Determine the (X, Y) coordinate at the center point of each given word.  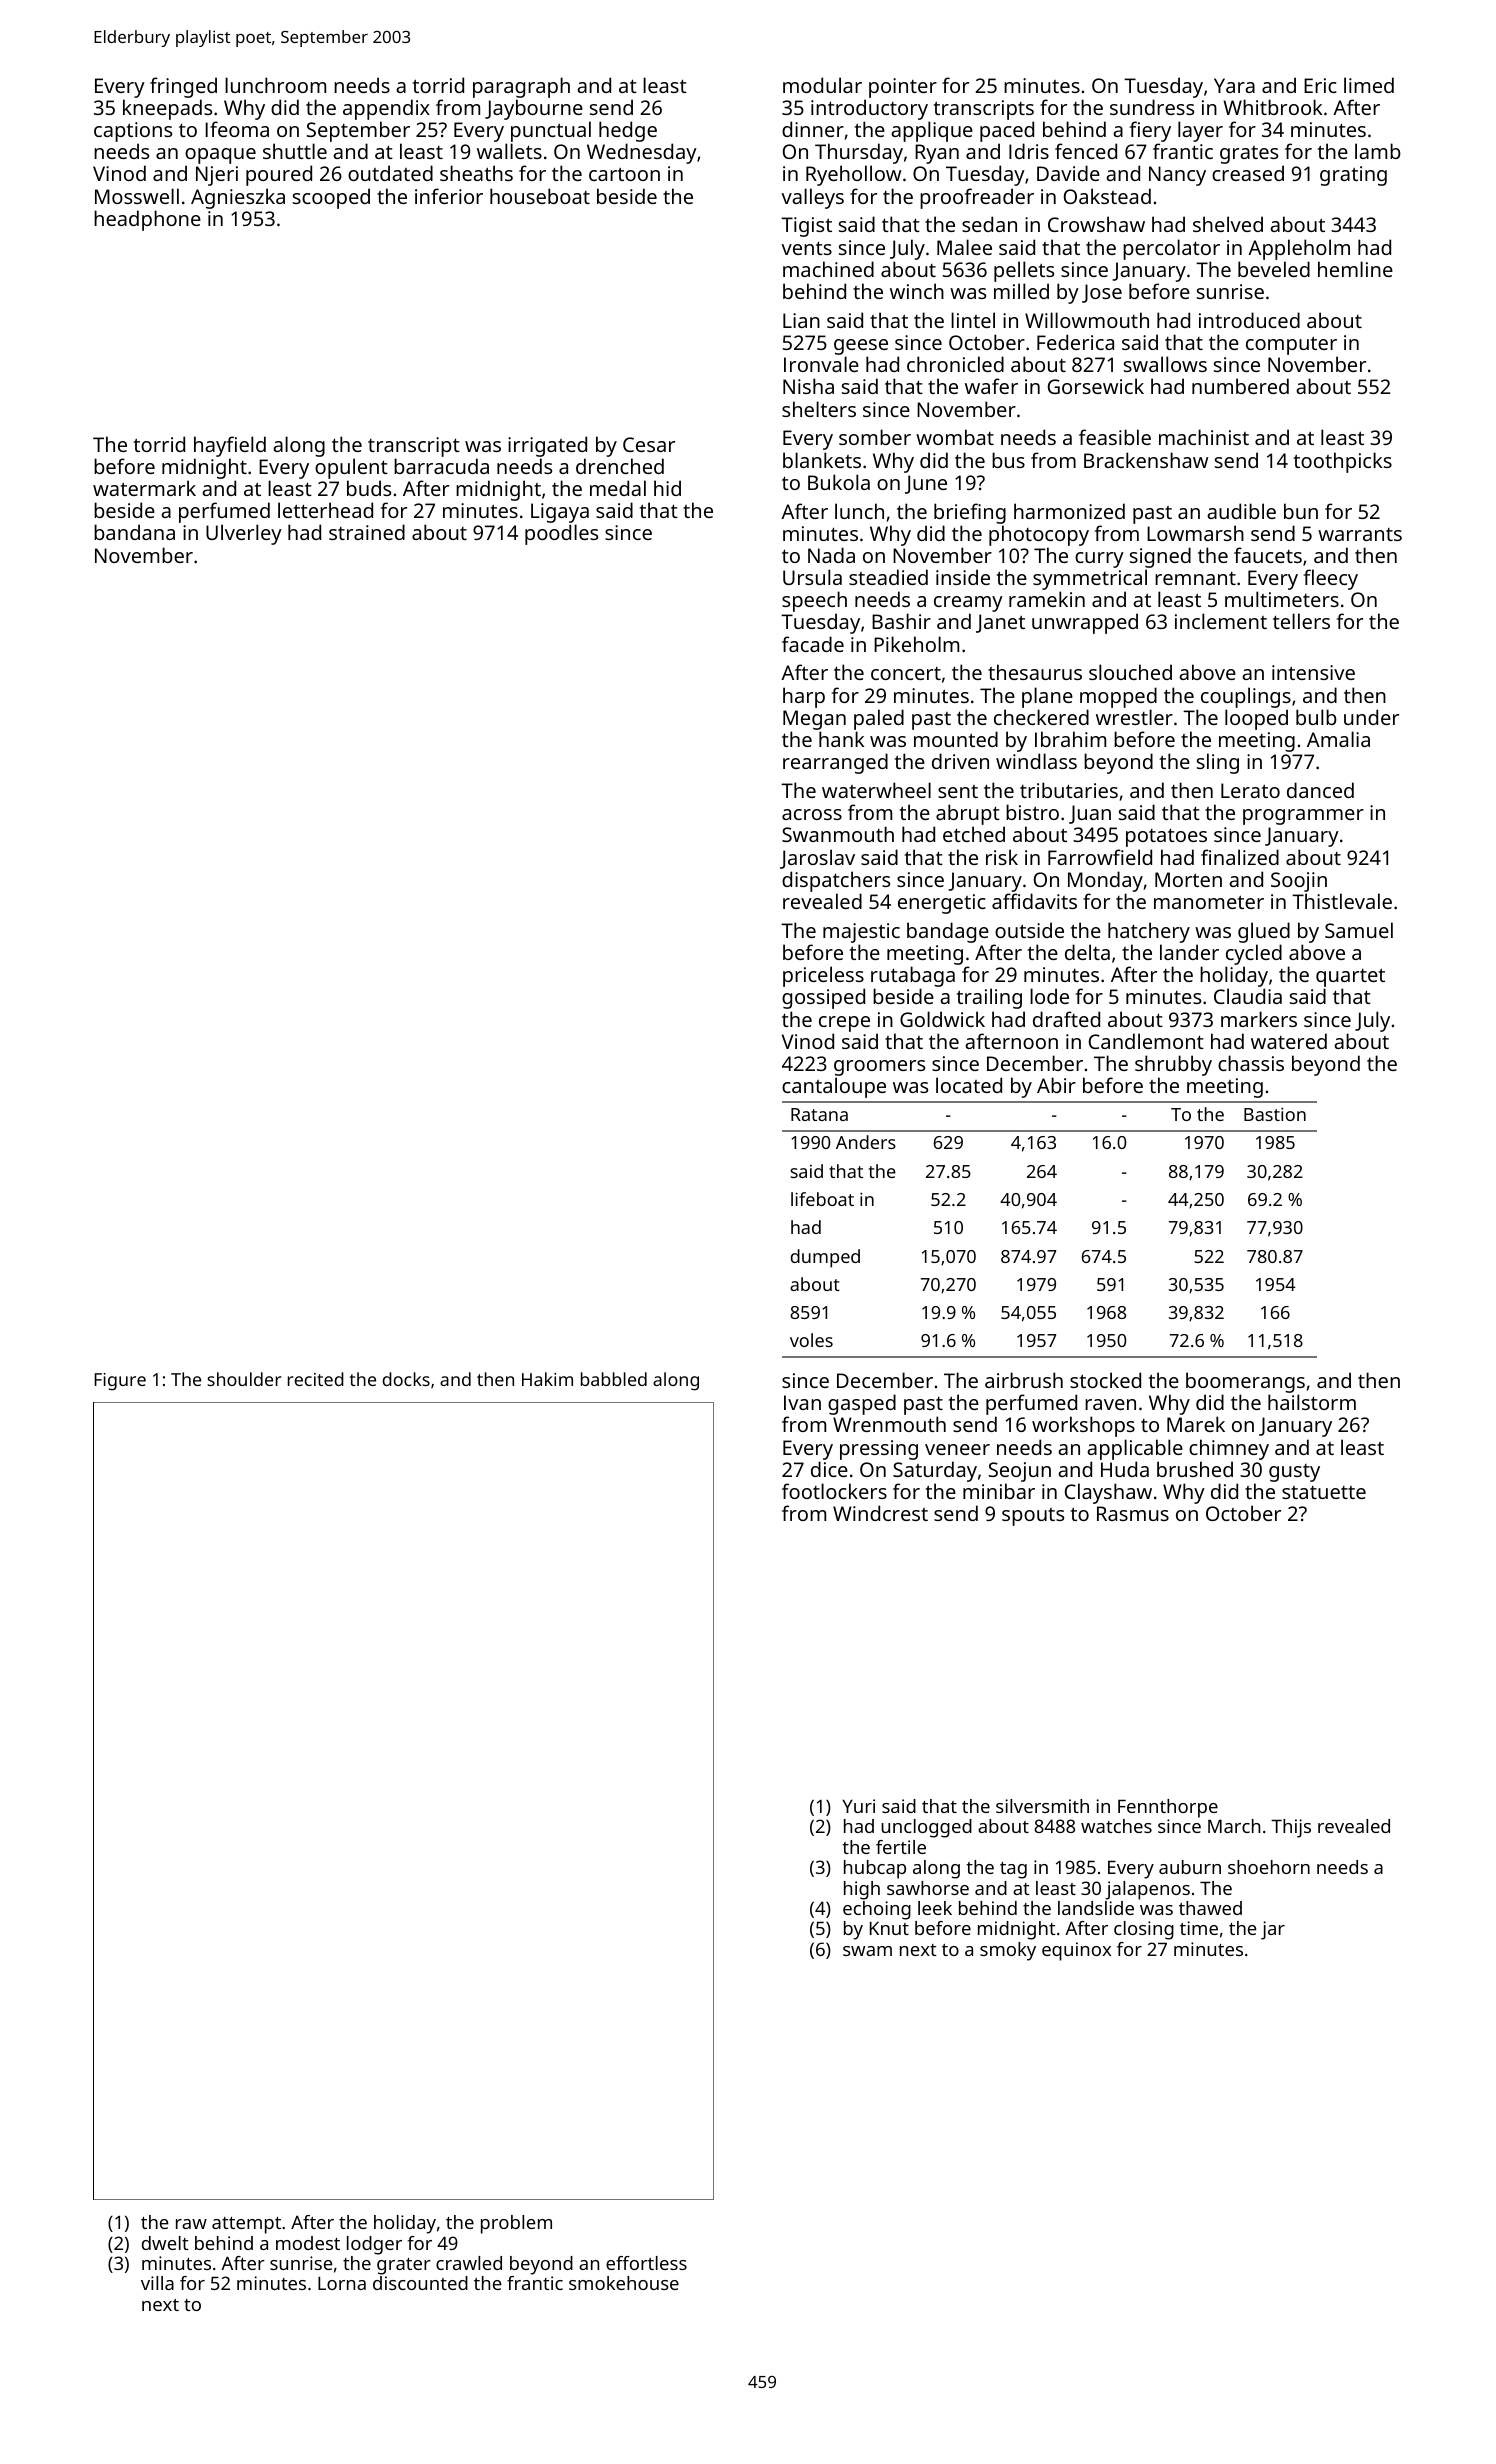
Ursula (812, 577)
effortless (646, 2263)
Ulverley (244, 534)
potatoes (1166, 837)
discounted (420, 2283)
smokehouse (624, 2283)
